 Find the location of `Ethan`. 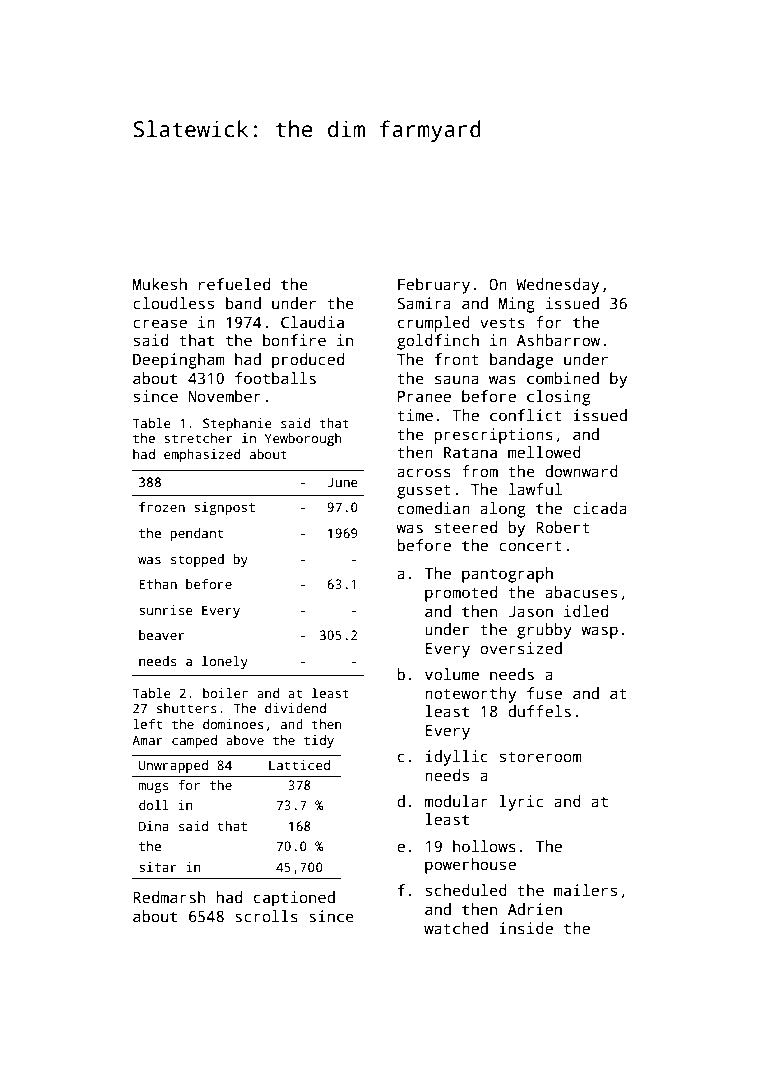

Ethan is located at coordinates (158, 584).
